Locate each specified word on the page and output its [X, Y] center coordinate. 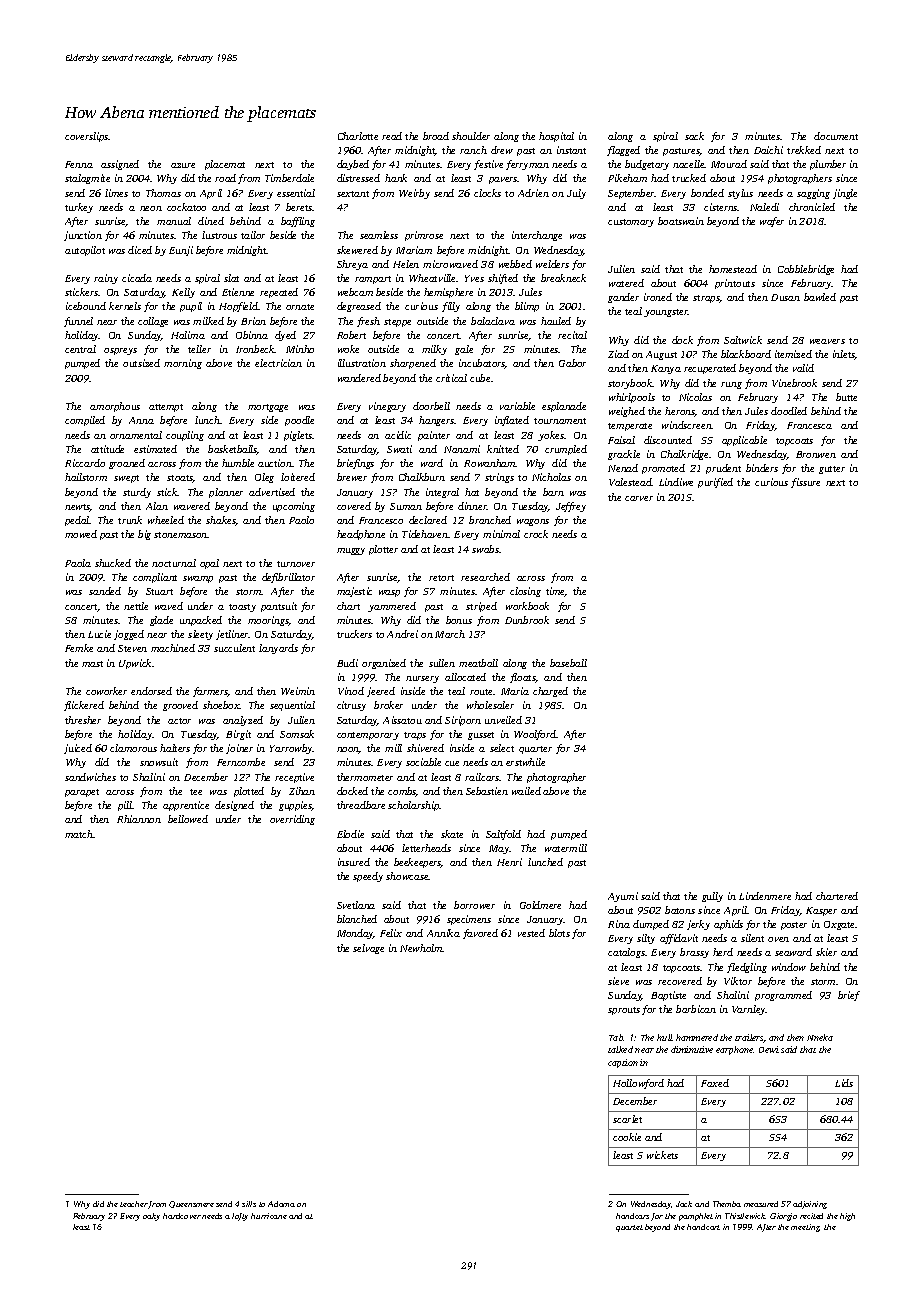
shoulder [471, 136]
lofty [240, 1217]
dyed [285, 336]
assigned [120, 165]
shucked [113, 563]
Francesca [809, 425]
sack [694, 136]
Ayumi [623, 897]
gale [464, 350]
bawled [820, 297]
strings [499, 478]
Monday [355, 934]
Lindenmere [765, 896]
